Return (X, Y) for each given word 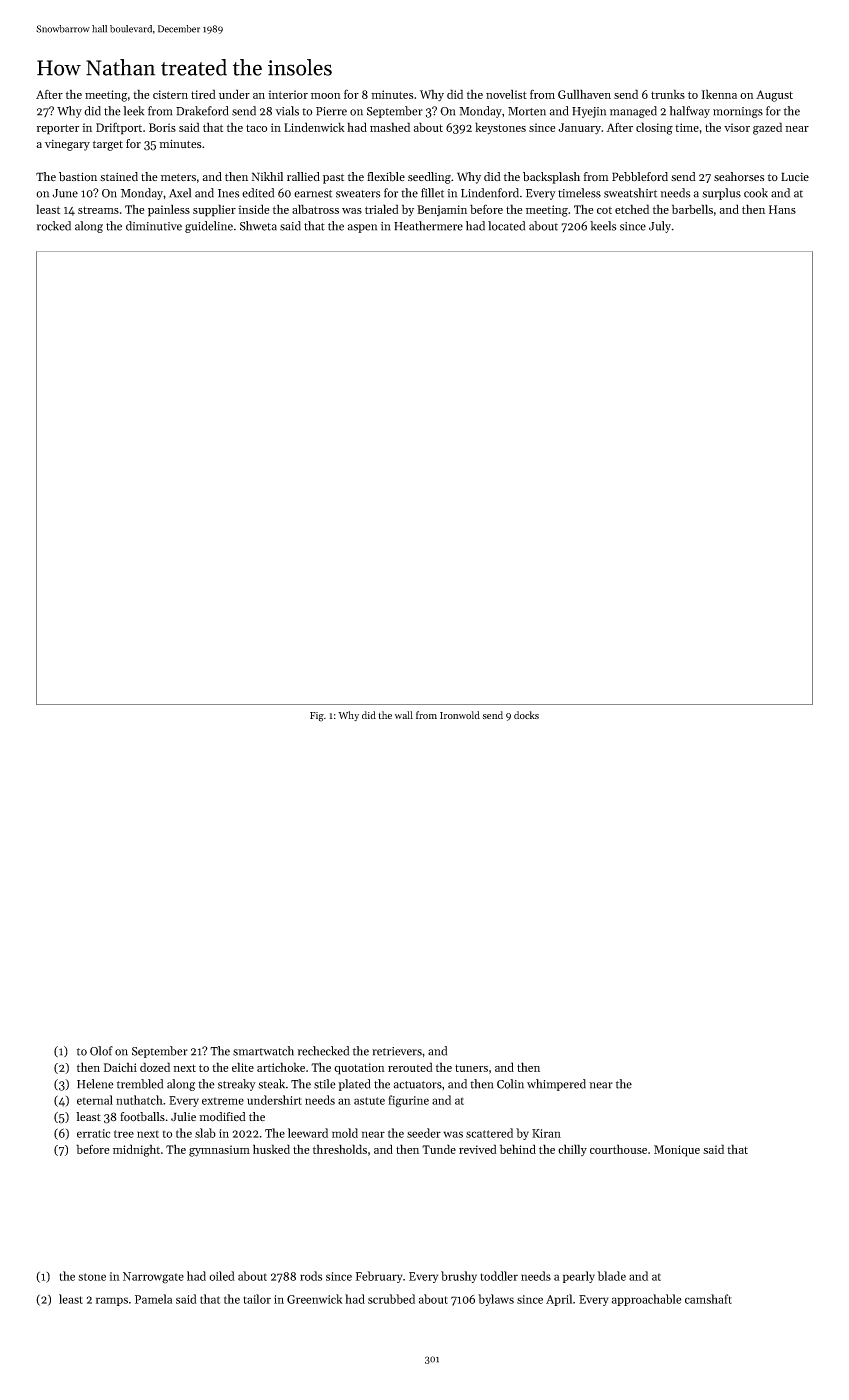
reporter (58, 129)
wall (404, 715)
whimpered (556, 1085)
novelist (506, 94)
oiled (222, 1276)
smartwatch (263, 1051)
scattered (489, 1133)
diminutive (154, 226)
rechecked (323, 1051)
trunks (668, 94)
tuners (471, 1068)
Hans (782, 209)
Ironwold (460, 715)
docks (526, 715)
